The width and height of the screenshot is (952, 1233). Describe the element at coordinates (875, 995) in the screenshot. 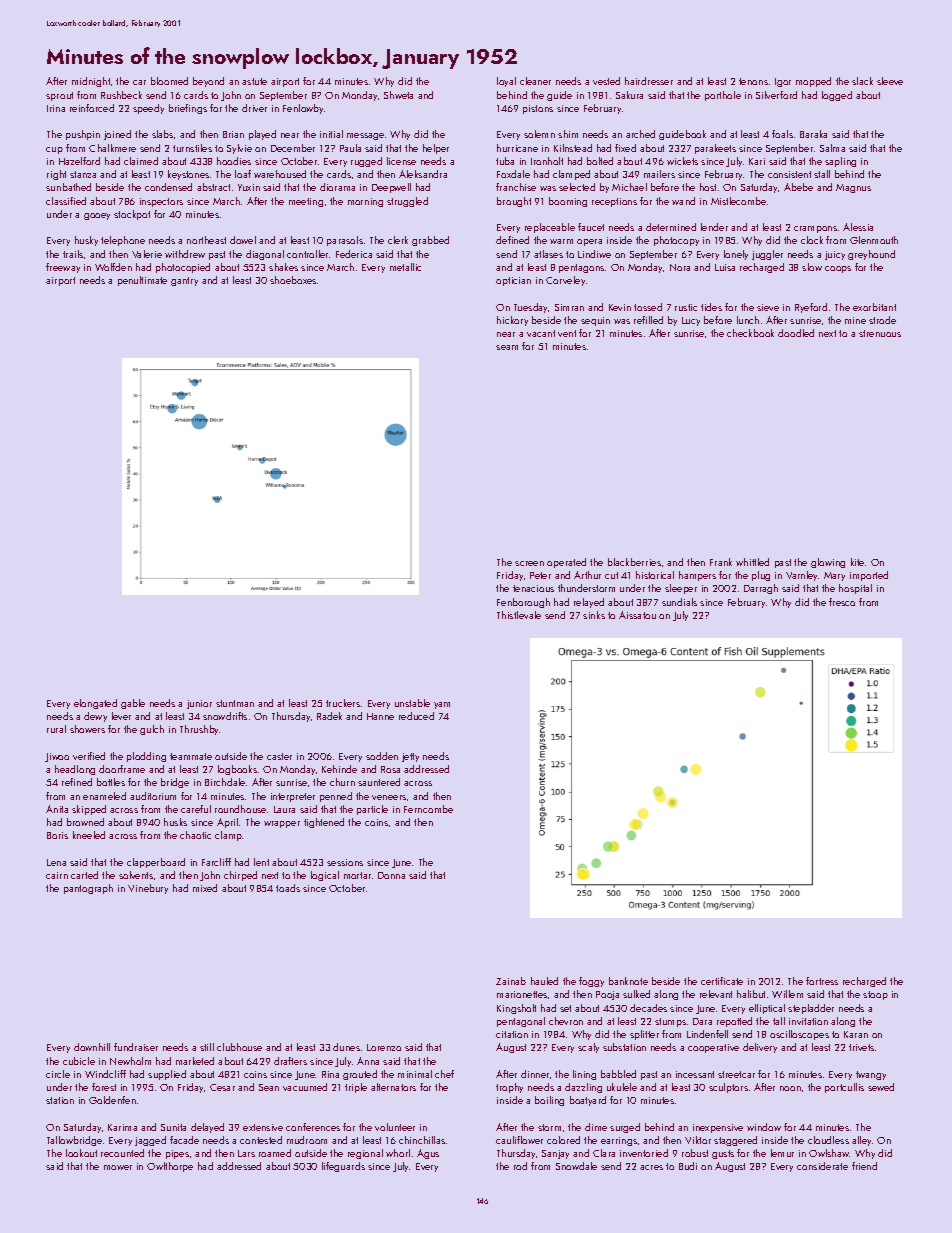

I see `stoop` at that location.
